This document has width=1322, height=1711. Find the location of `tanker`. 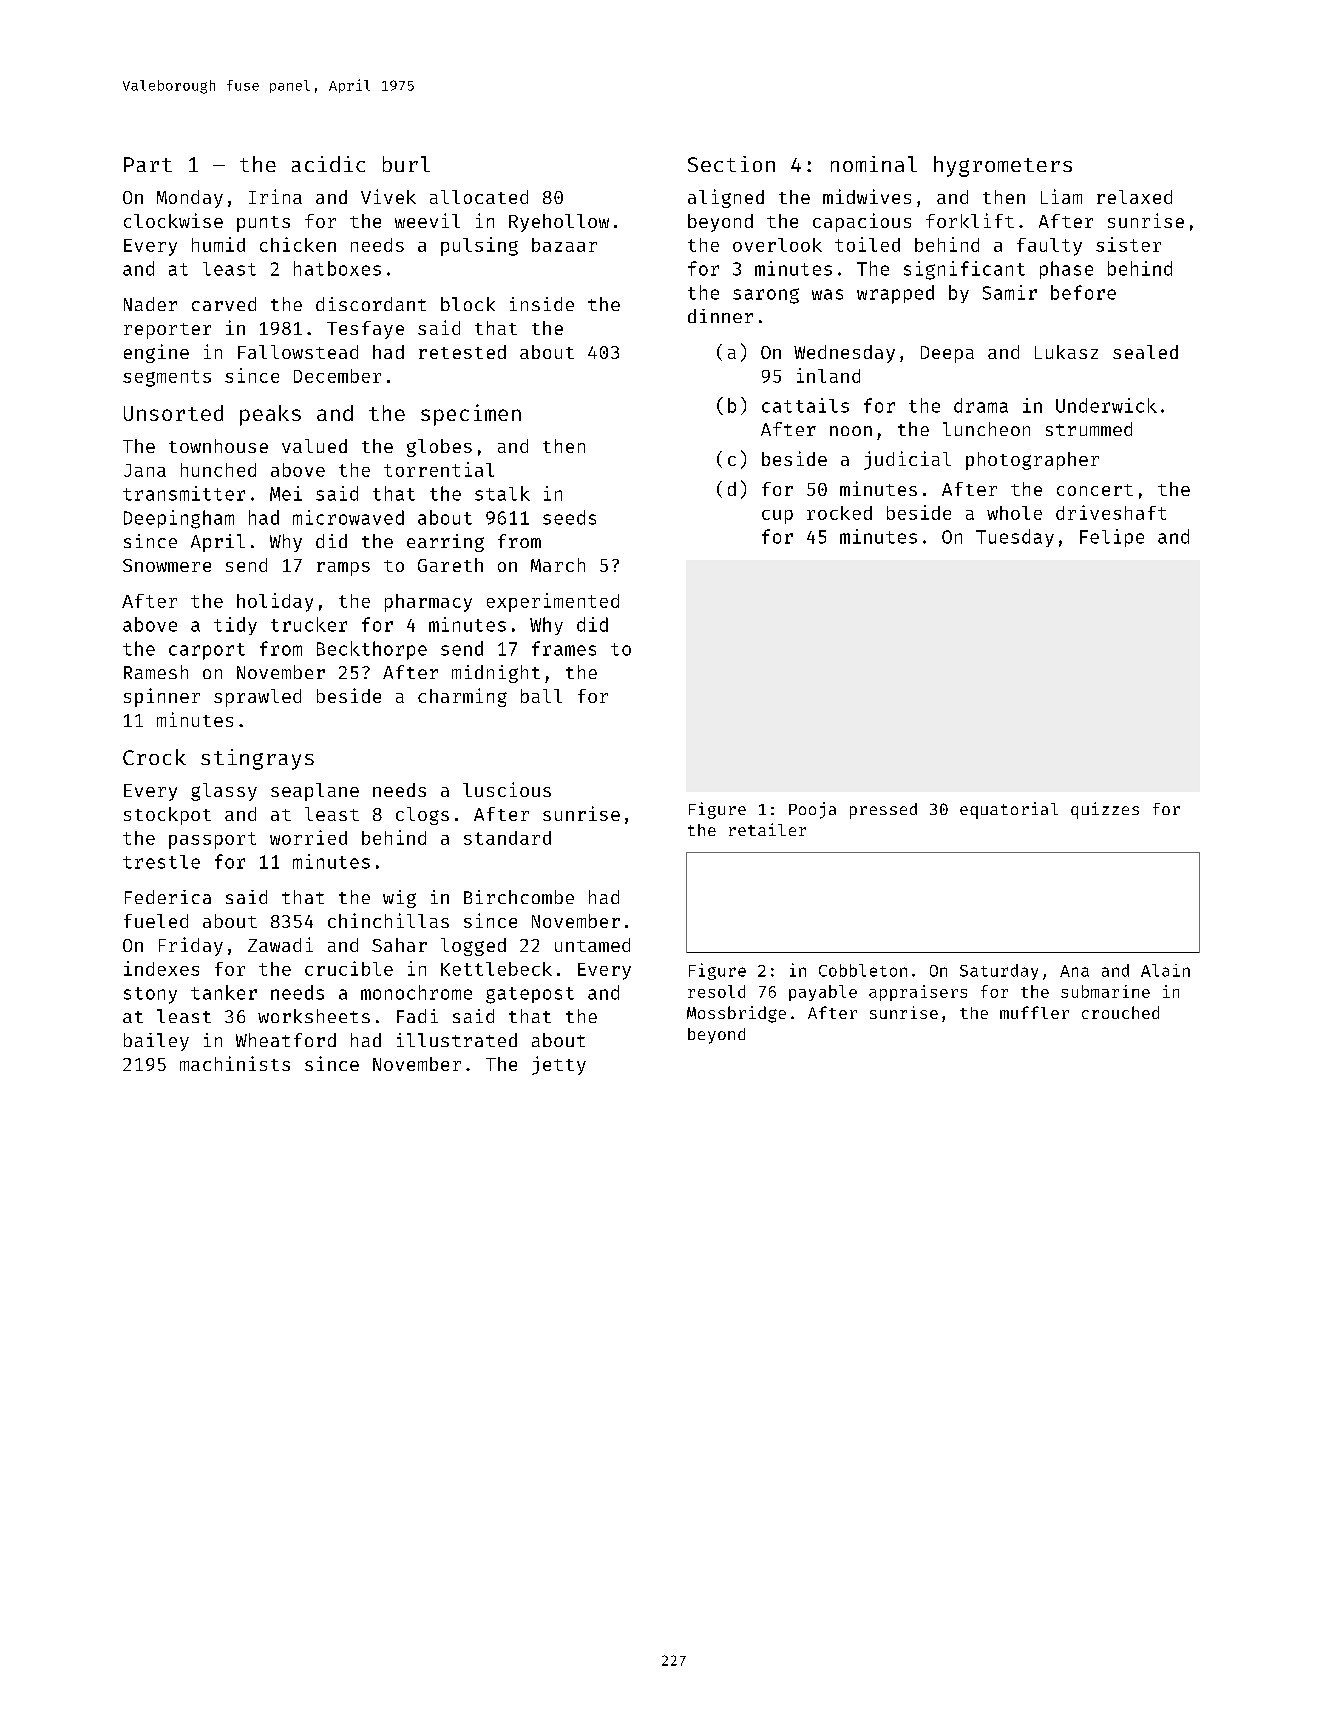

tanker is located at coordinates (224, 992).
